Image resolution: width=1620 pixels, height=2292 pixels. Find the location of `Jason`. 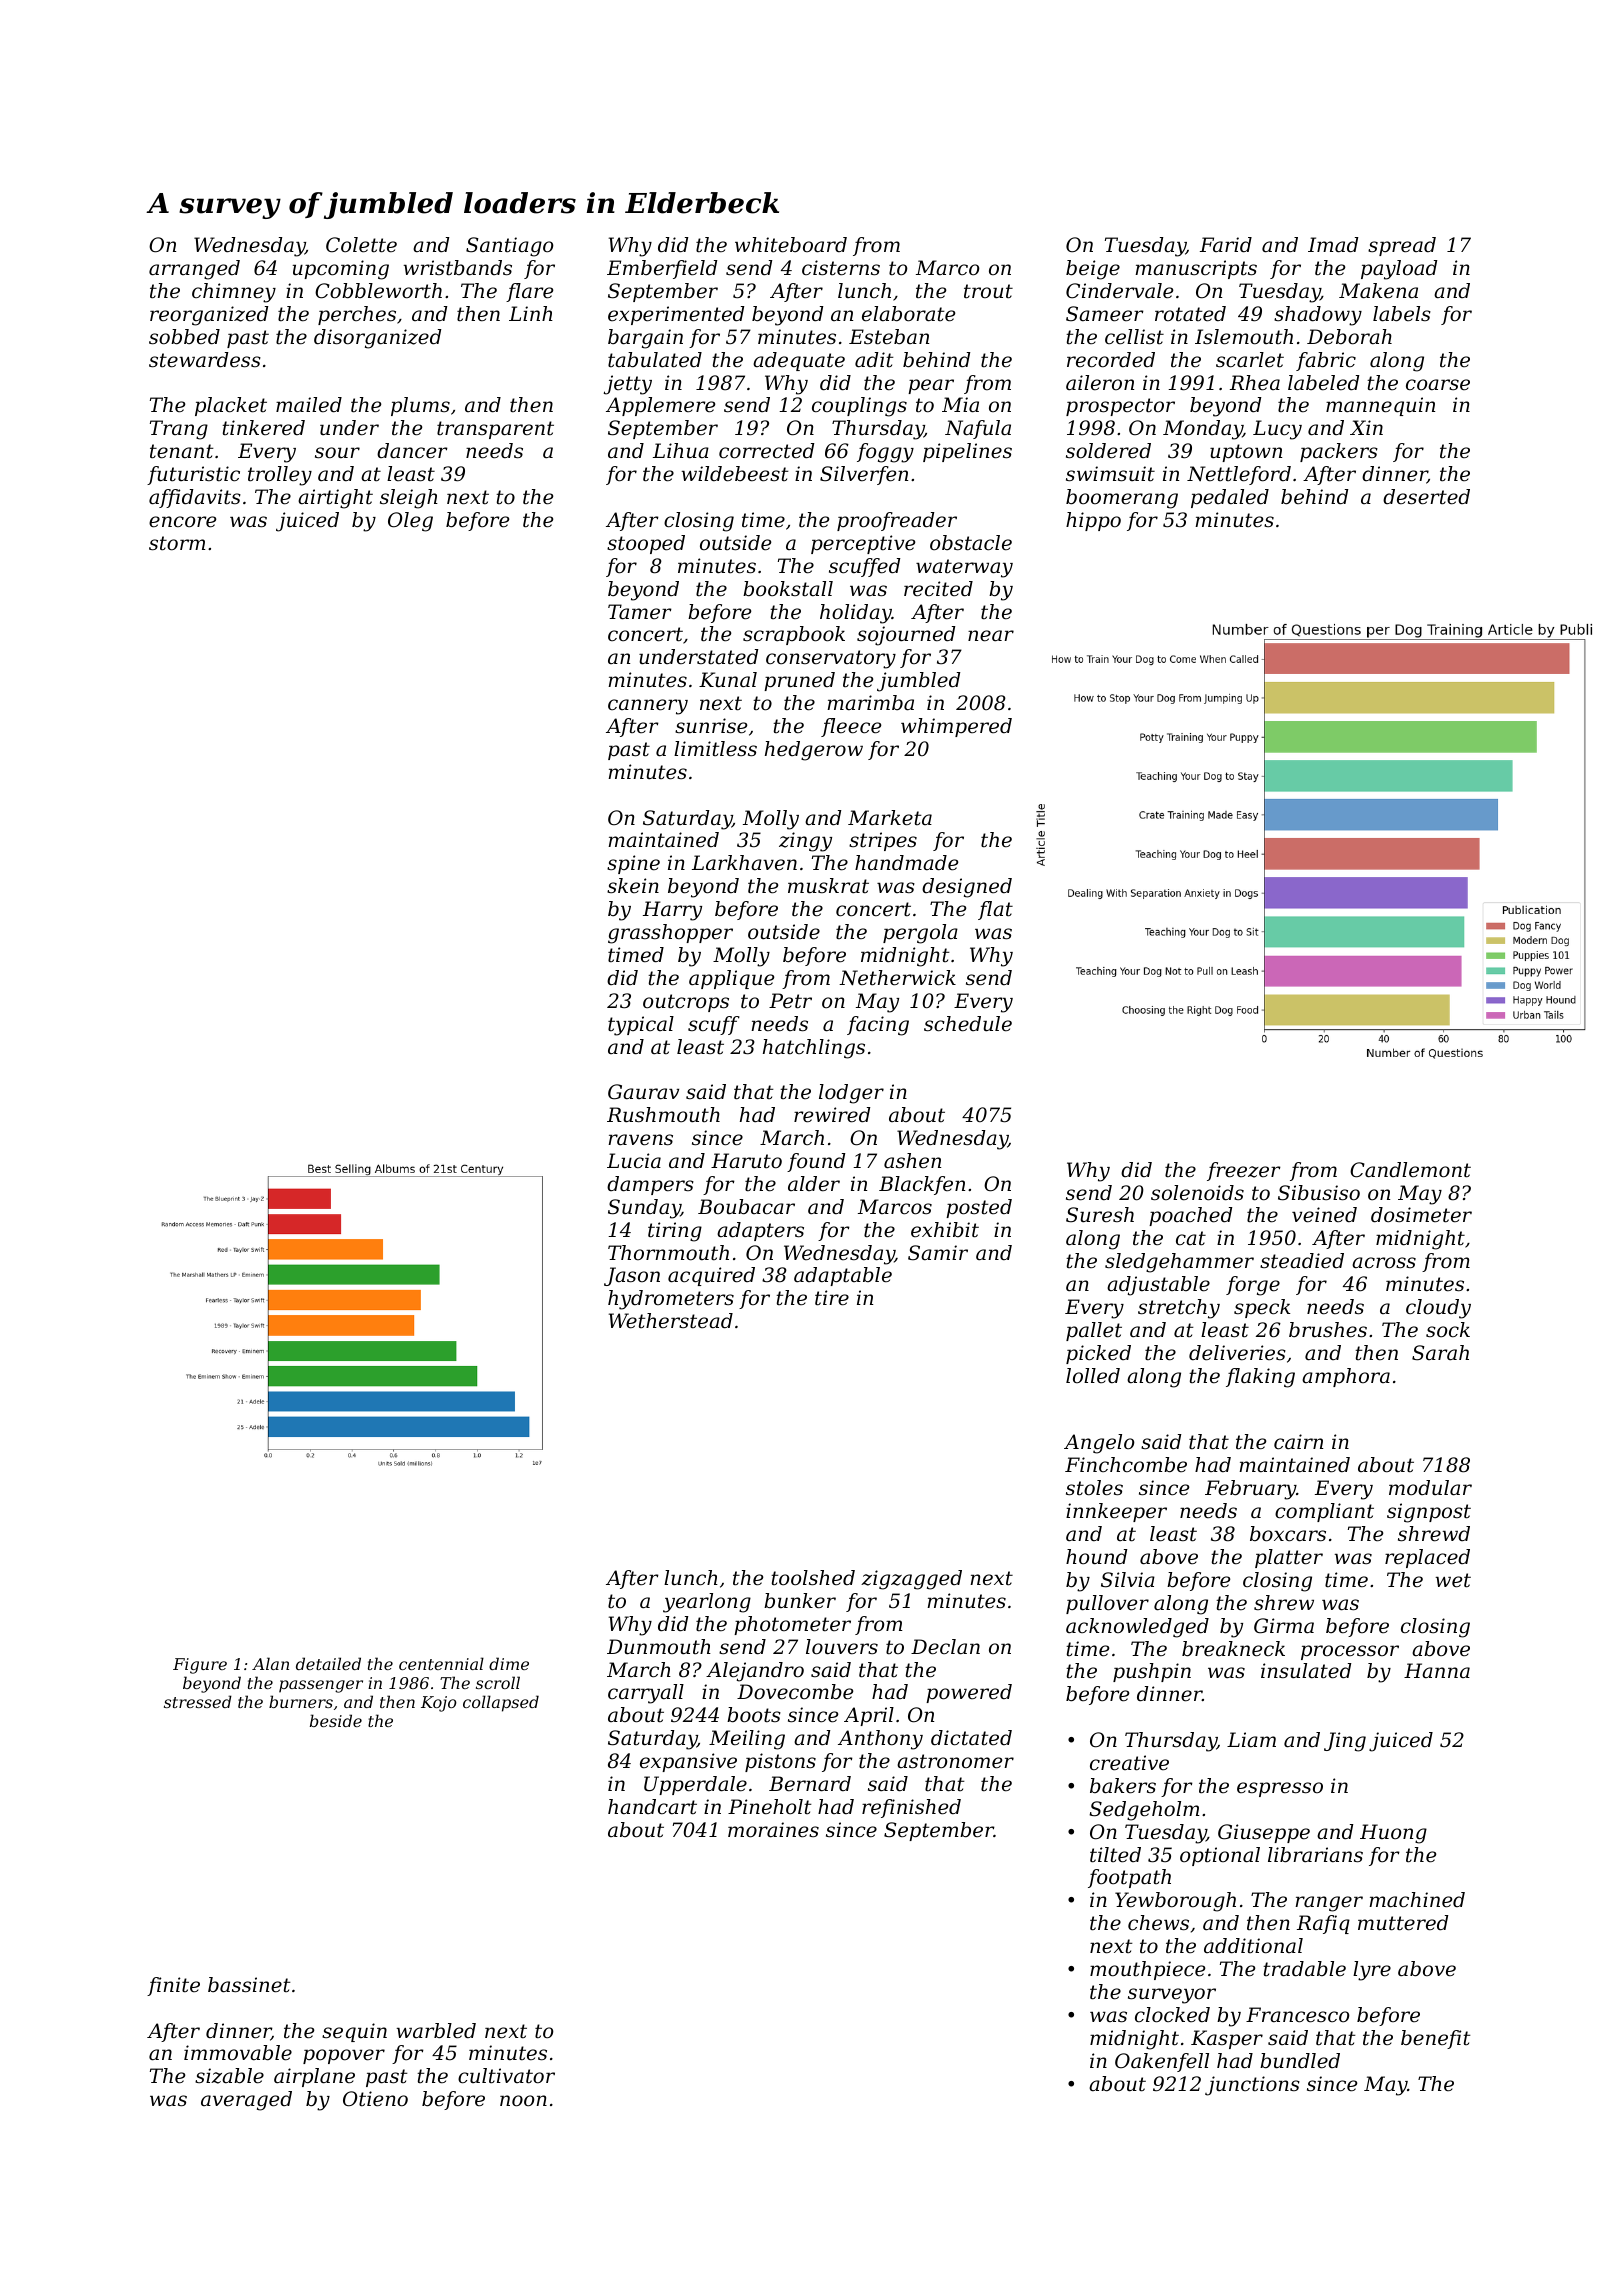

Jason is located at coordinates (632, 1276).
